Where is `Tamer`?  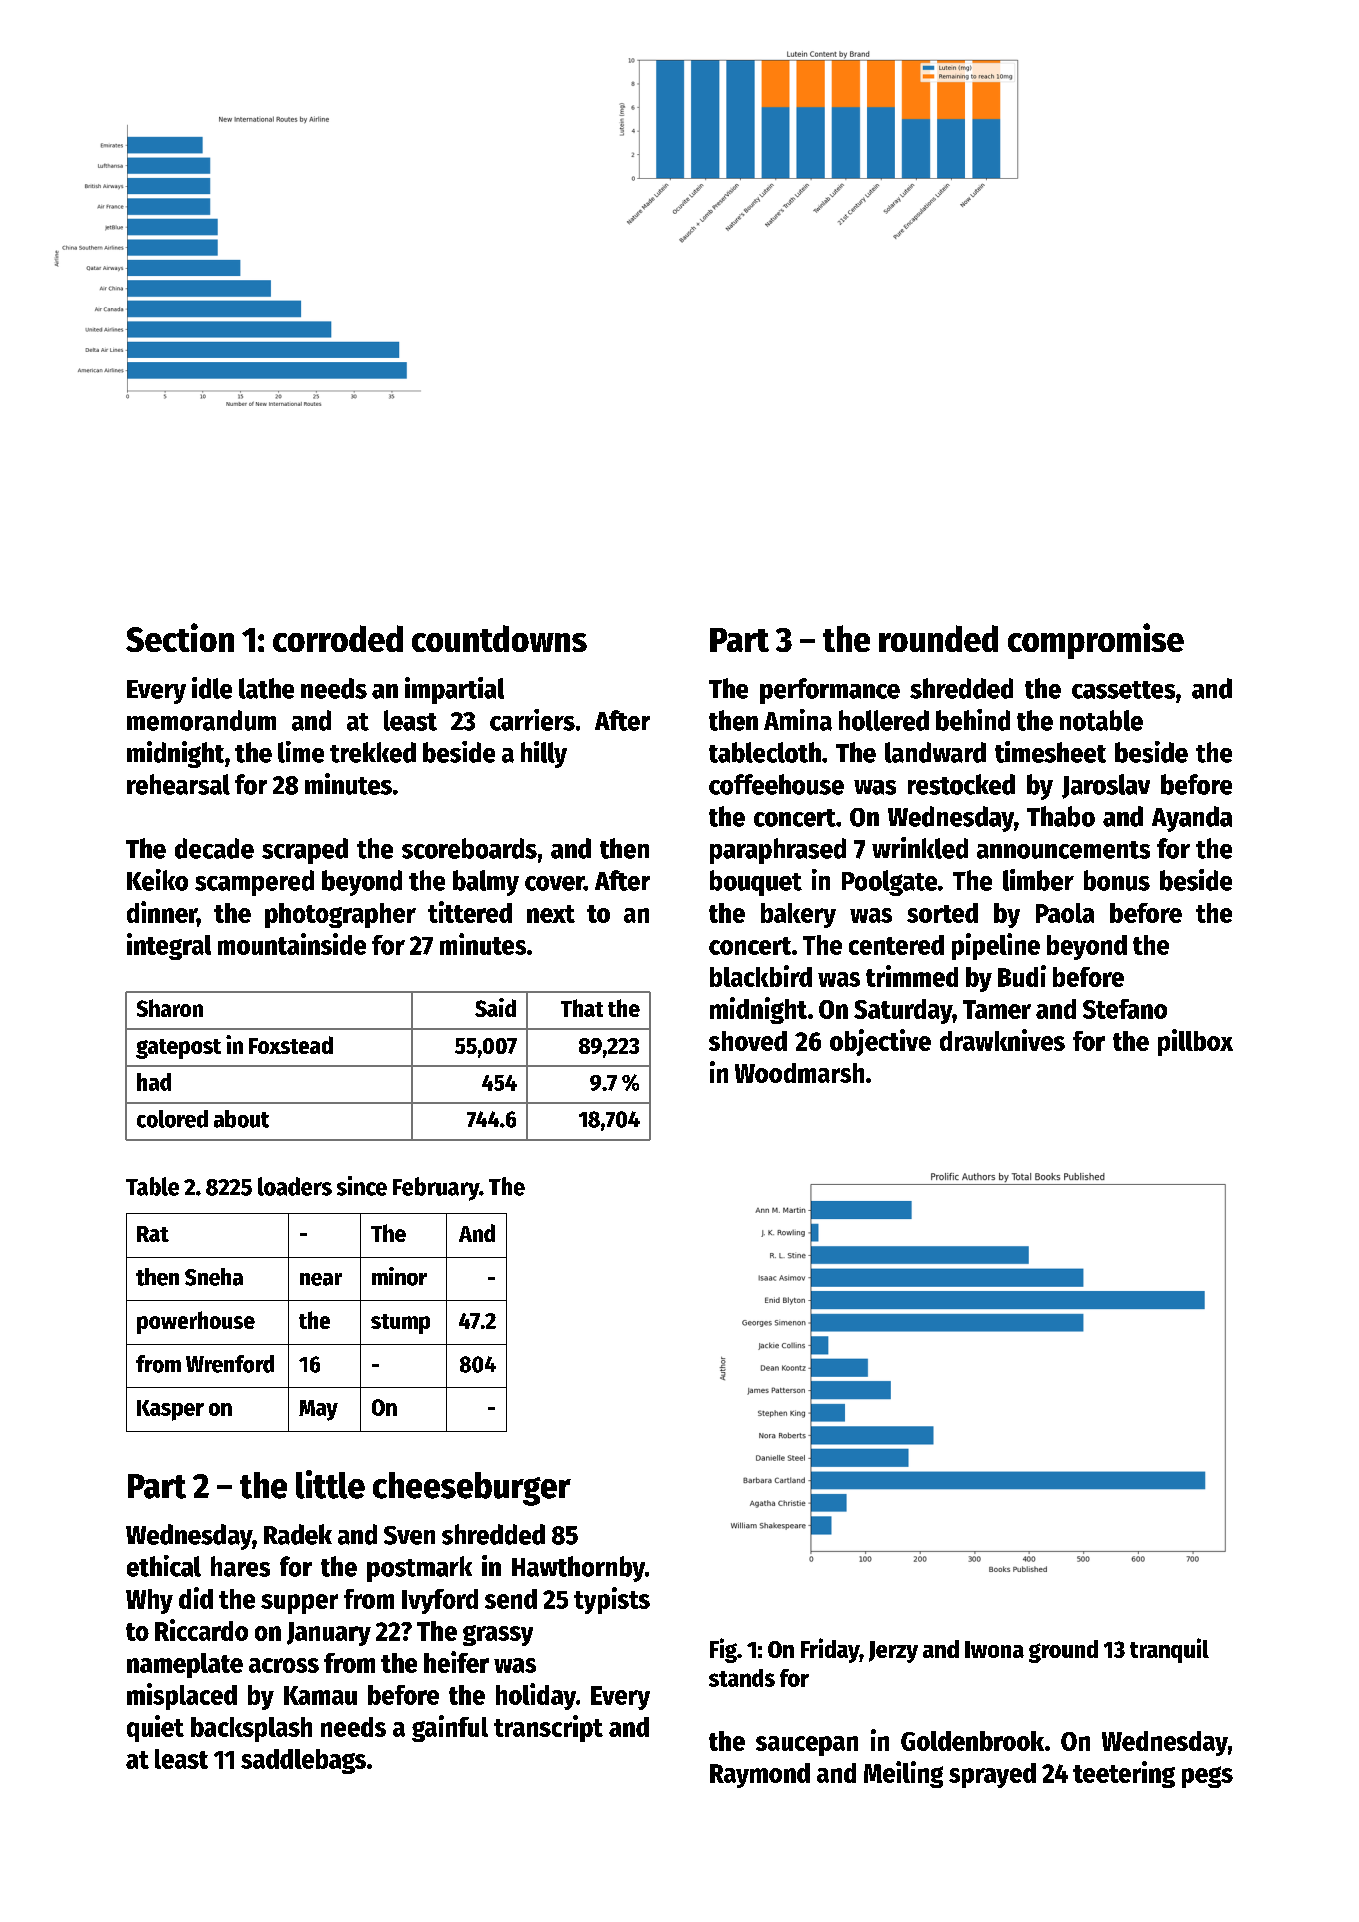 Tamer is located at coordinates (997, 1009).
